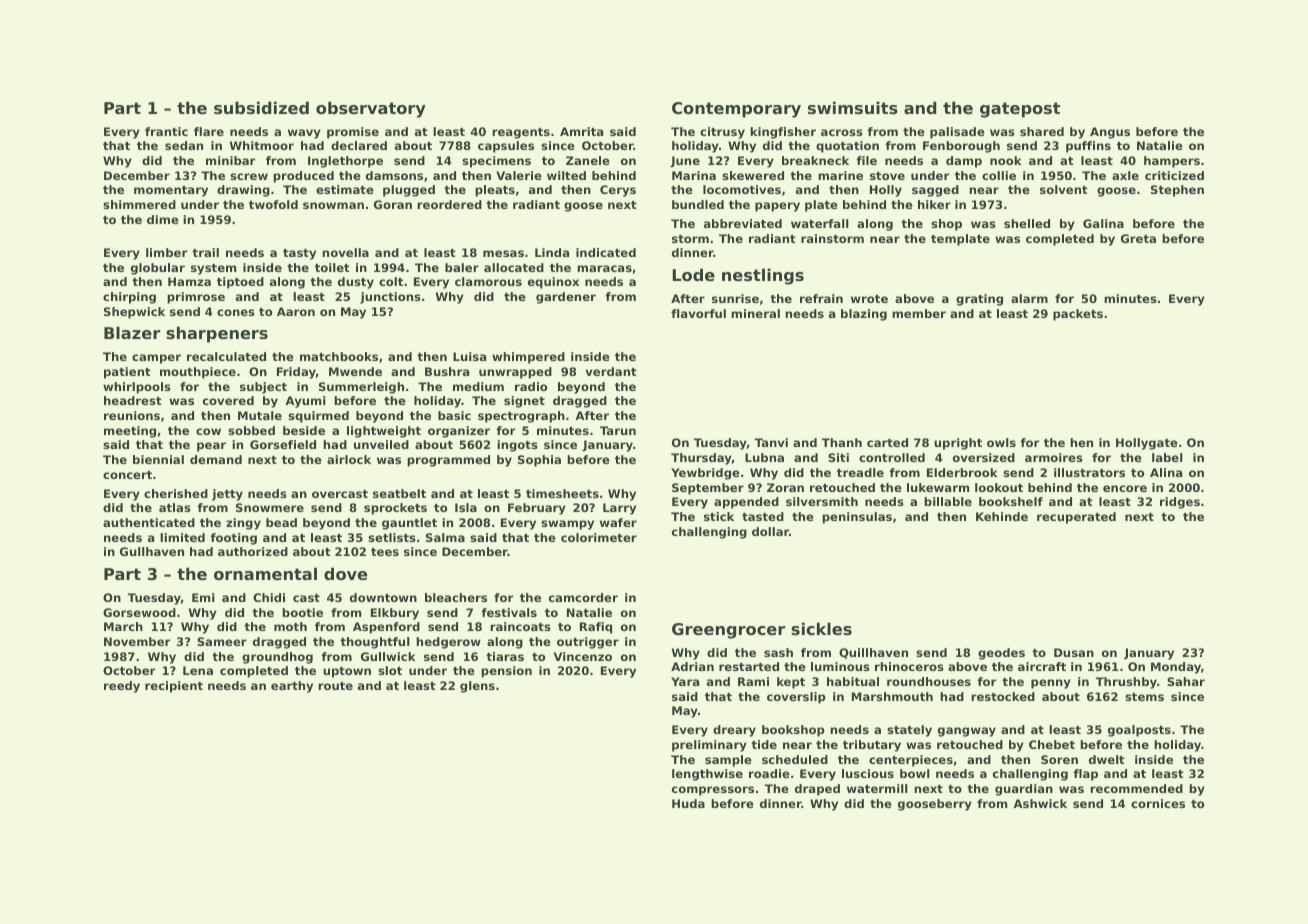 This document has height=924, width=1308. I want to click on Thrushby, so click(1126, 683).
